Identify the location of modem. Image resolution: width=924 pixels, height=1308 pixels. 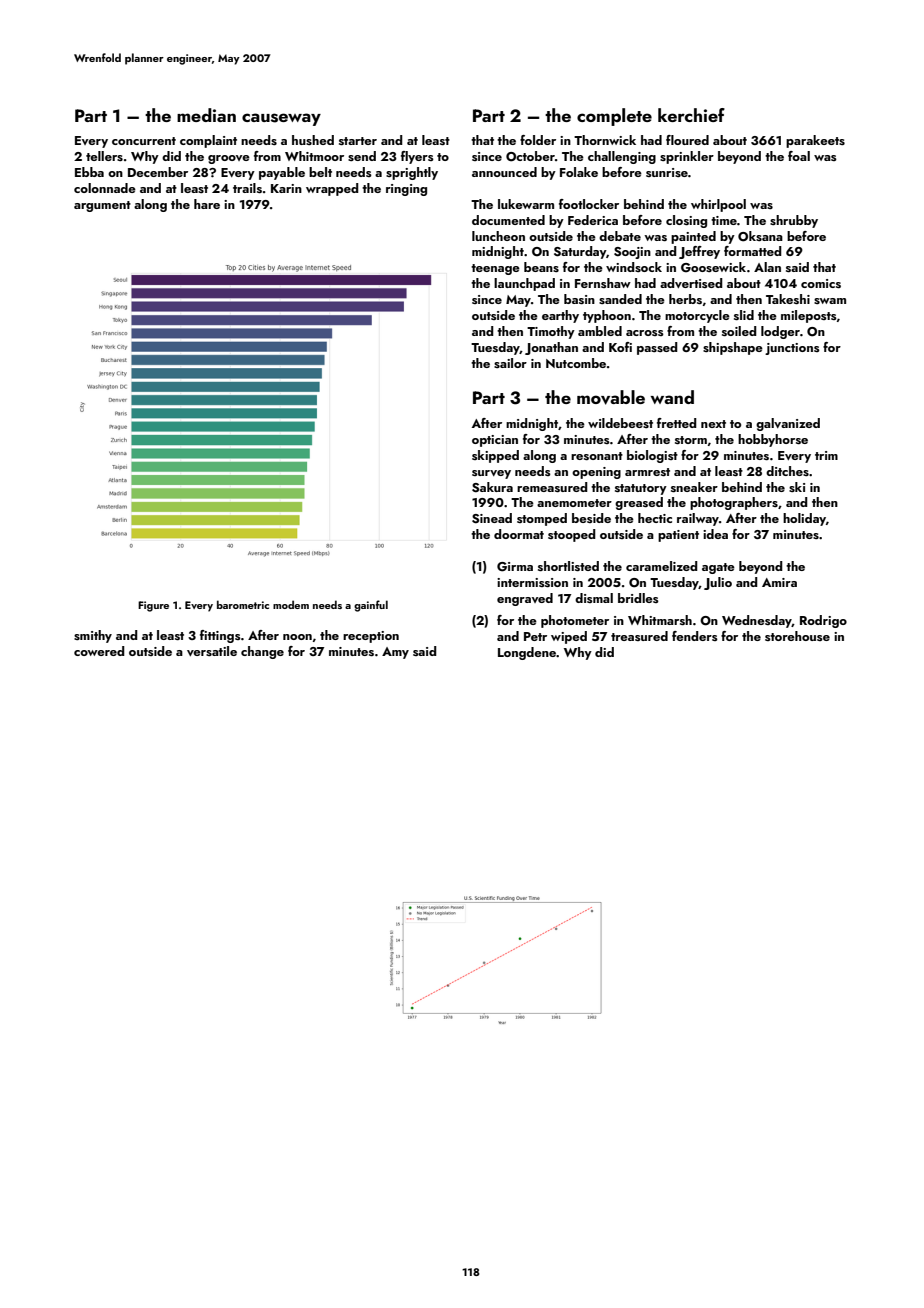
(291, 604).
